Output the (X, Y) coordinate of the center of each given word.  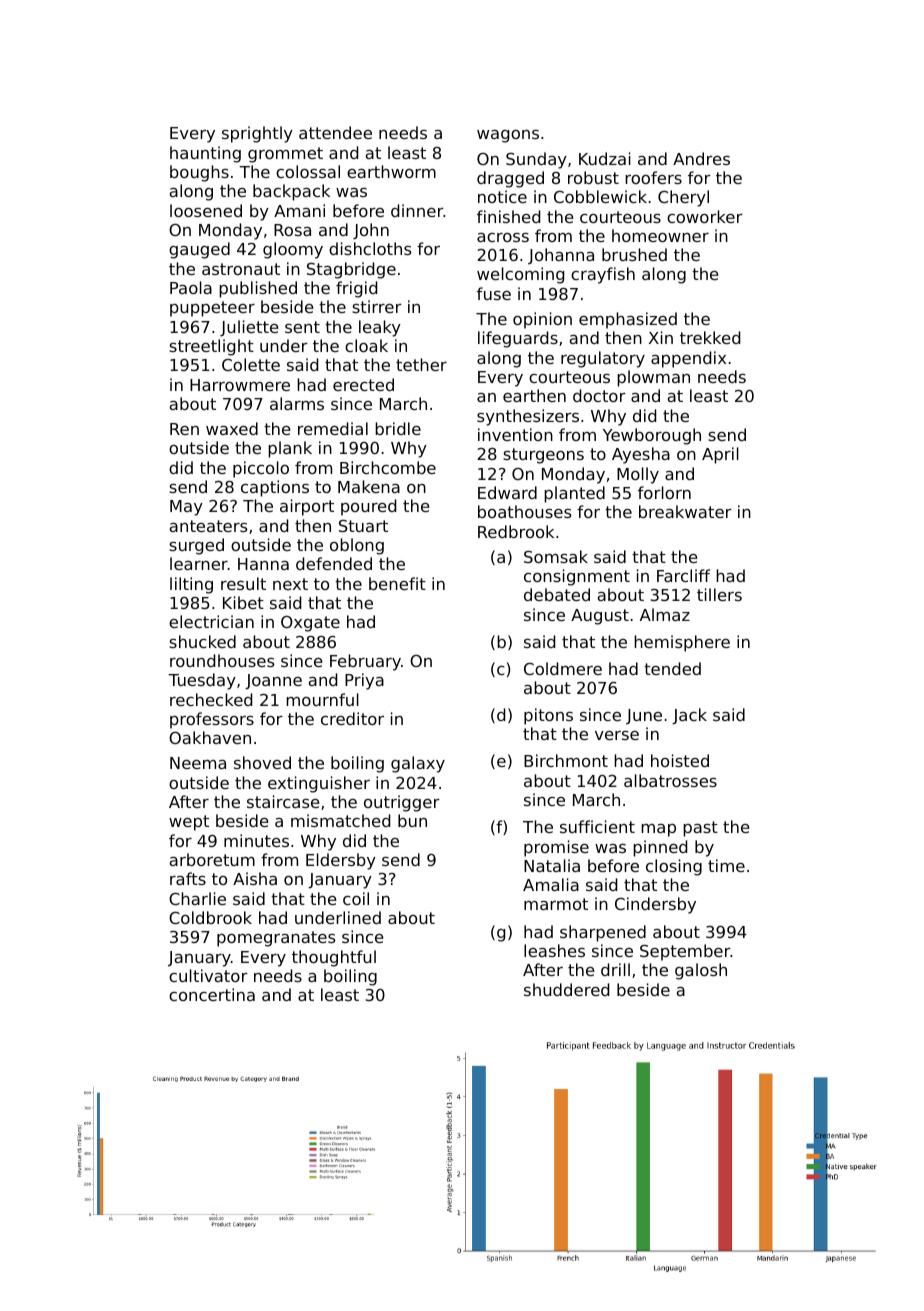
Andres (701, 158)
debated (557, 594)
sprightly (257, 134)
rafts (188, 878)
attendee (335, 132)
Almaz (665, 614)
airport (307, 507)
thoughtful (334, 958)
